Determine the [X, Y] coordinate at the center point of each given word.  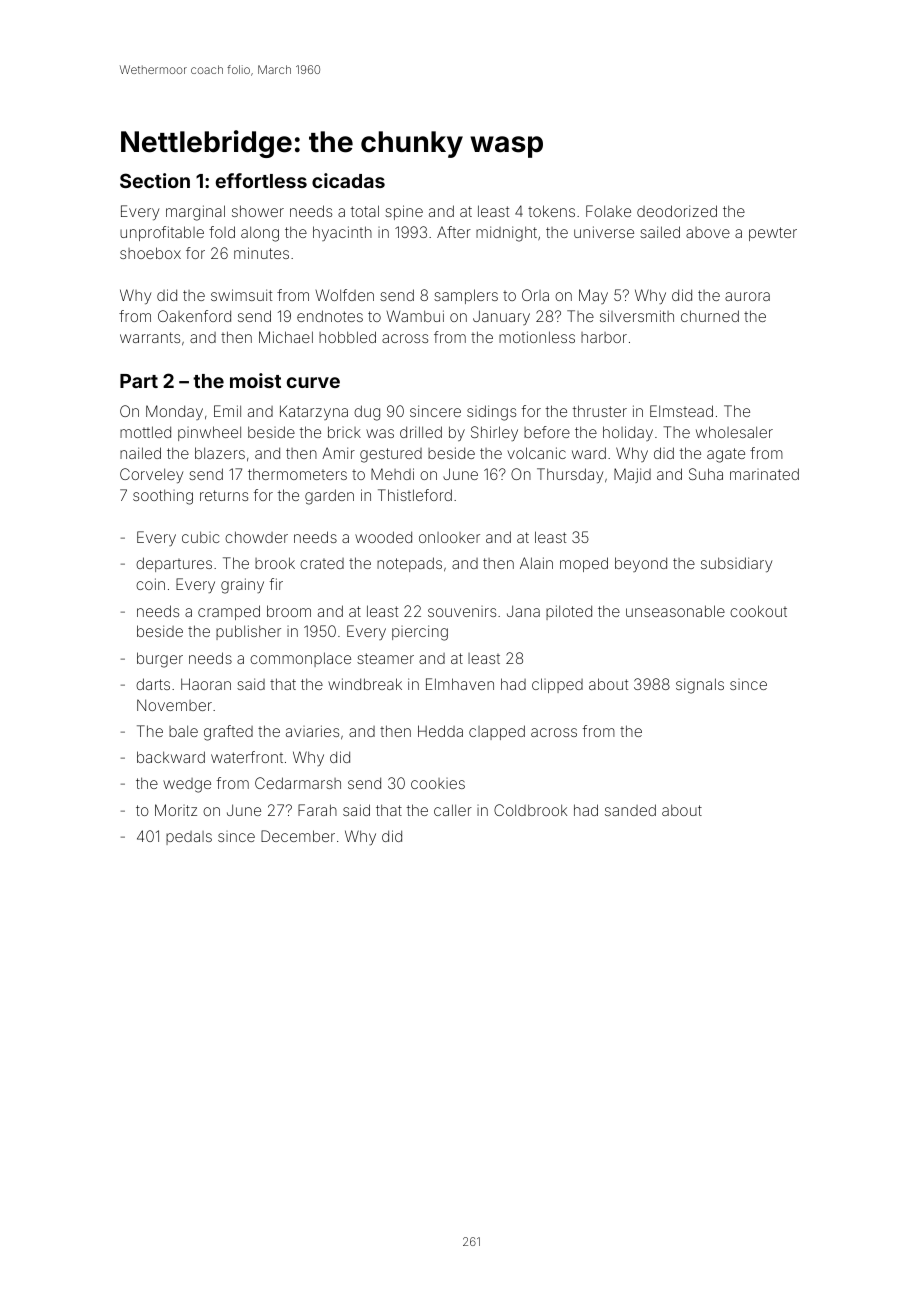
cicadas [348, 180]
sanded [630, 810]
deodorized [677, 211]
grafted [228, 733]
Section [155, 180]
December [298, 836]
